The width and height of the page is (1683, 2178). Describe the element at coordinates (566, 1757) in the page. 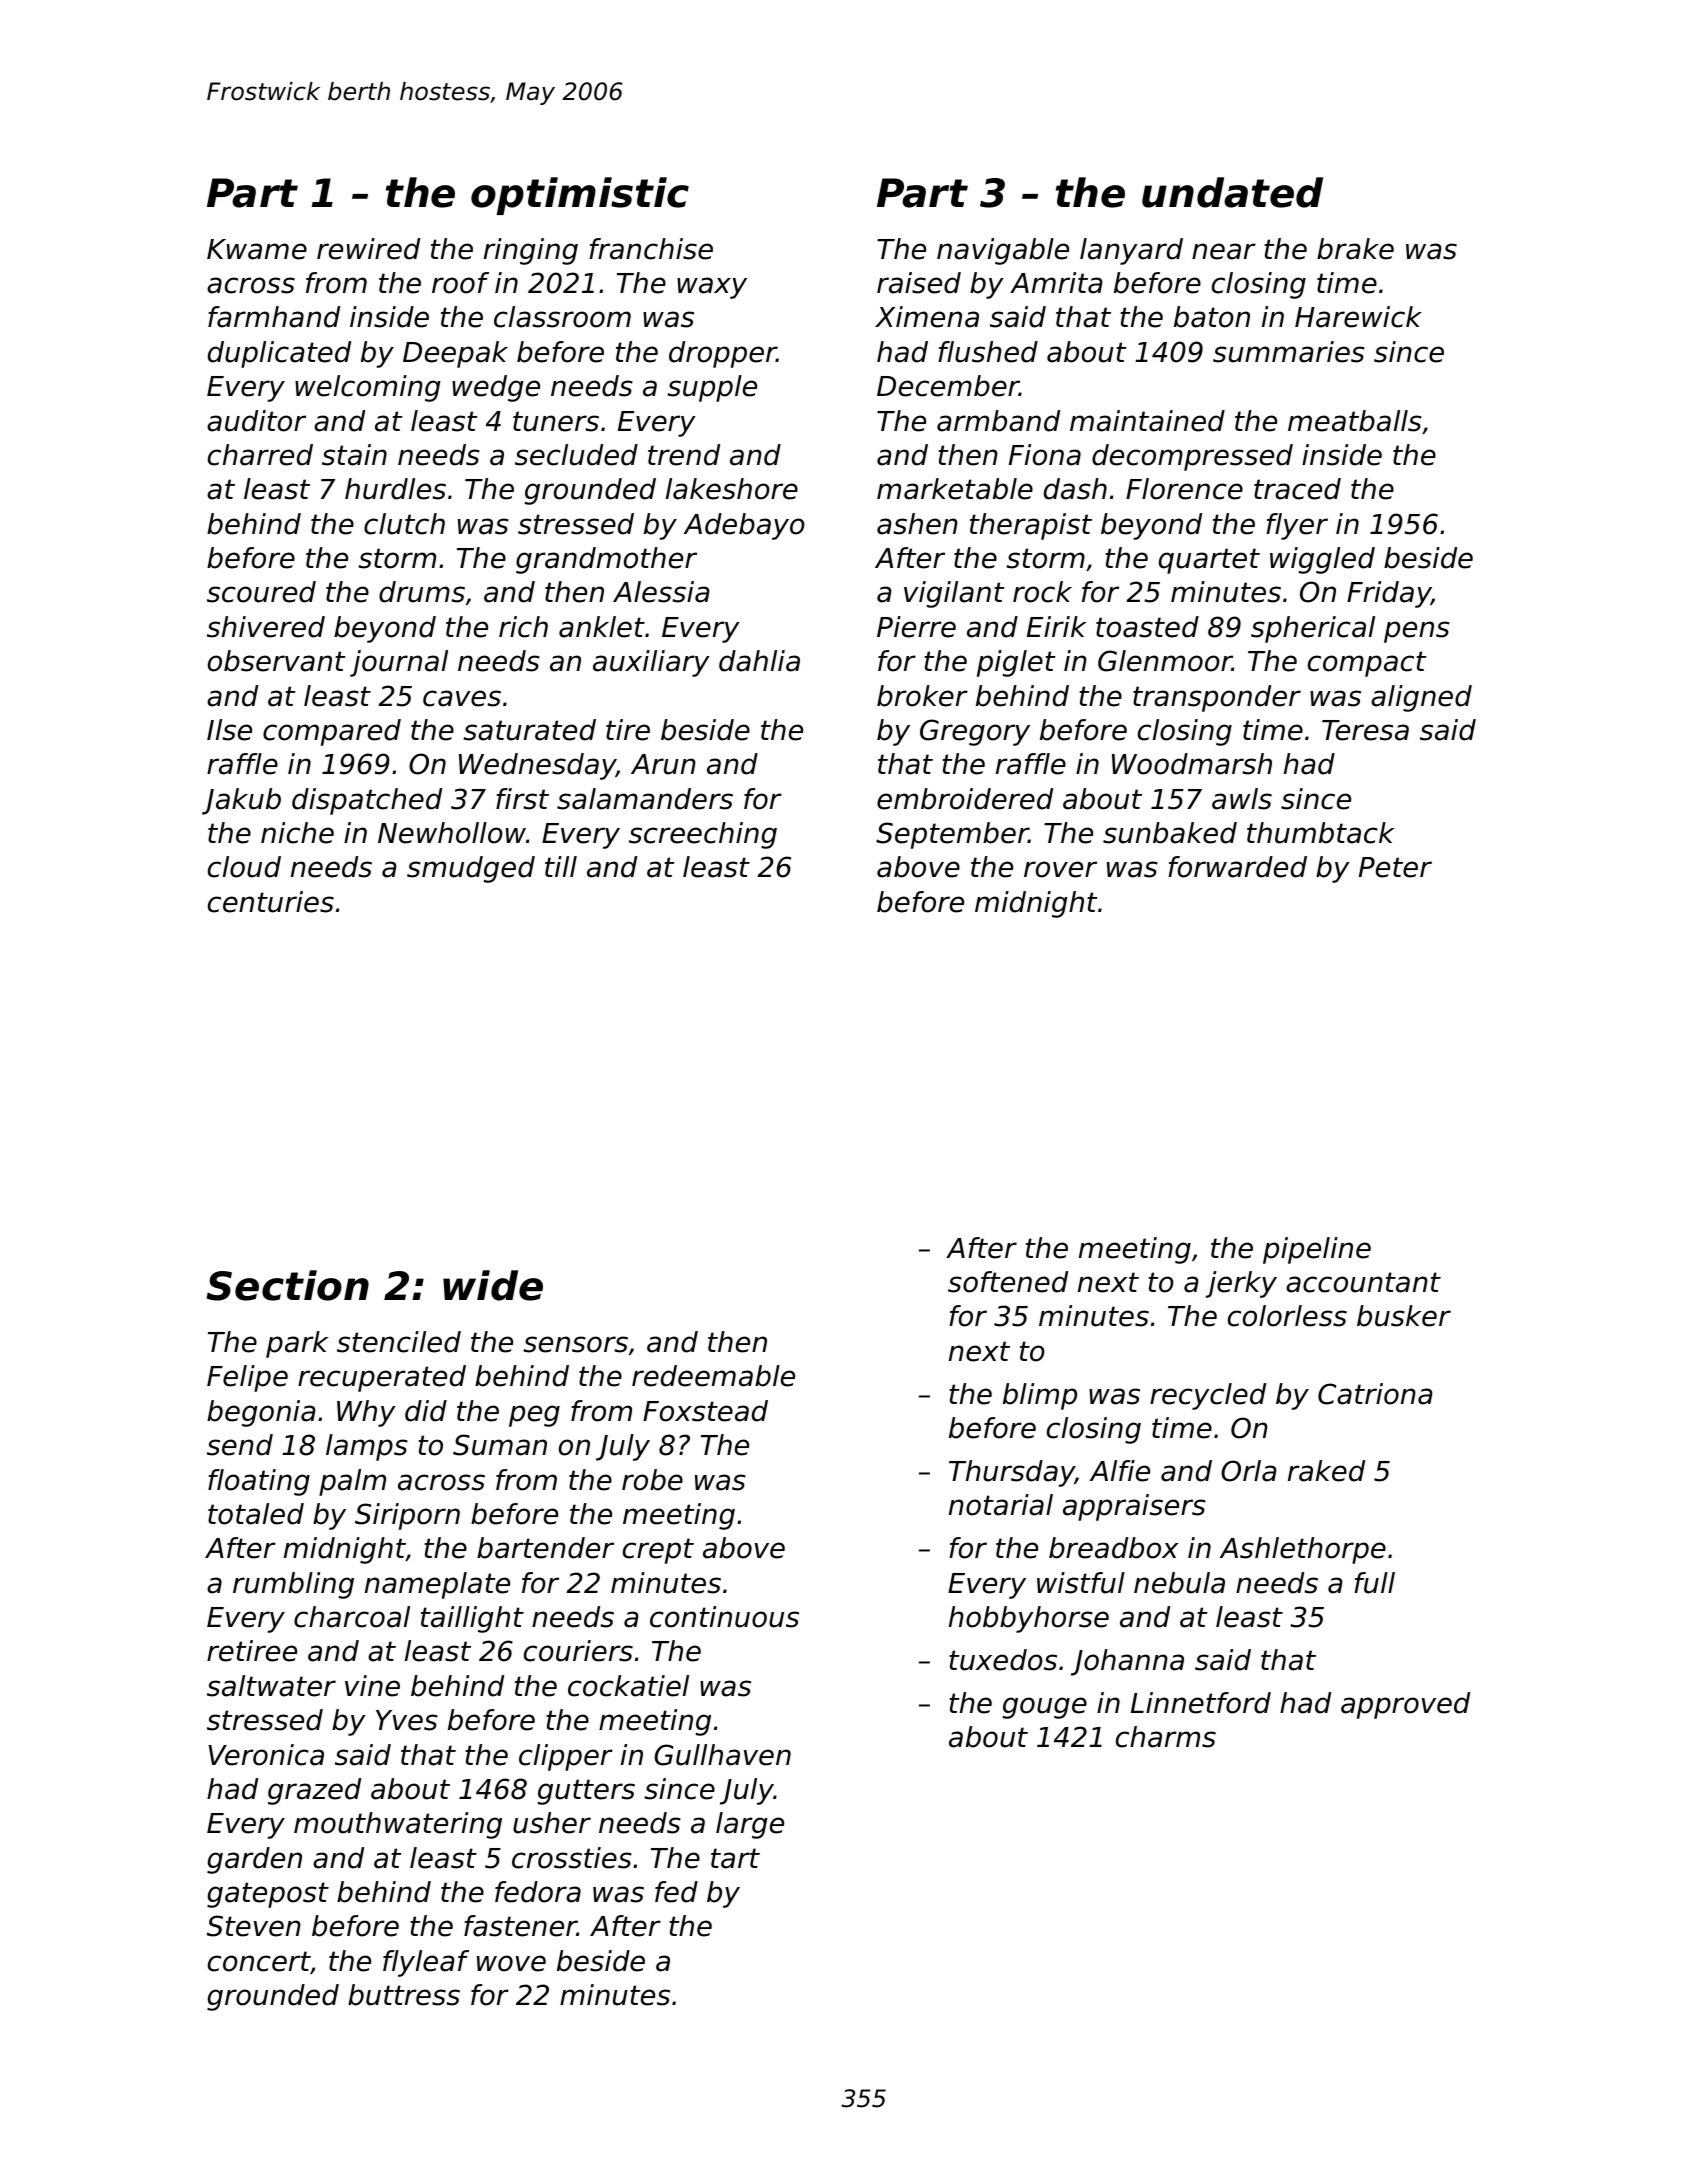

I see `clipper` at that location.
